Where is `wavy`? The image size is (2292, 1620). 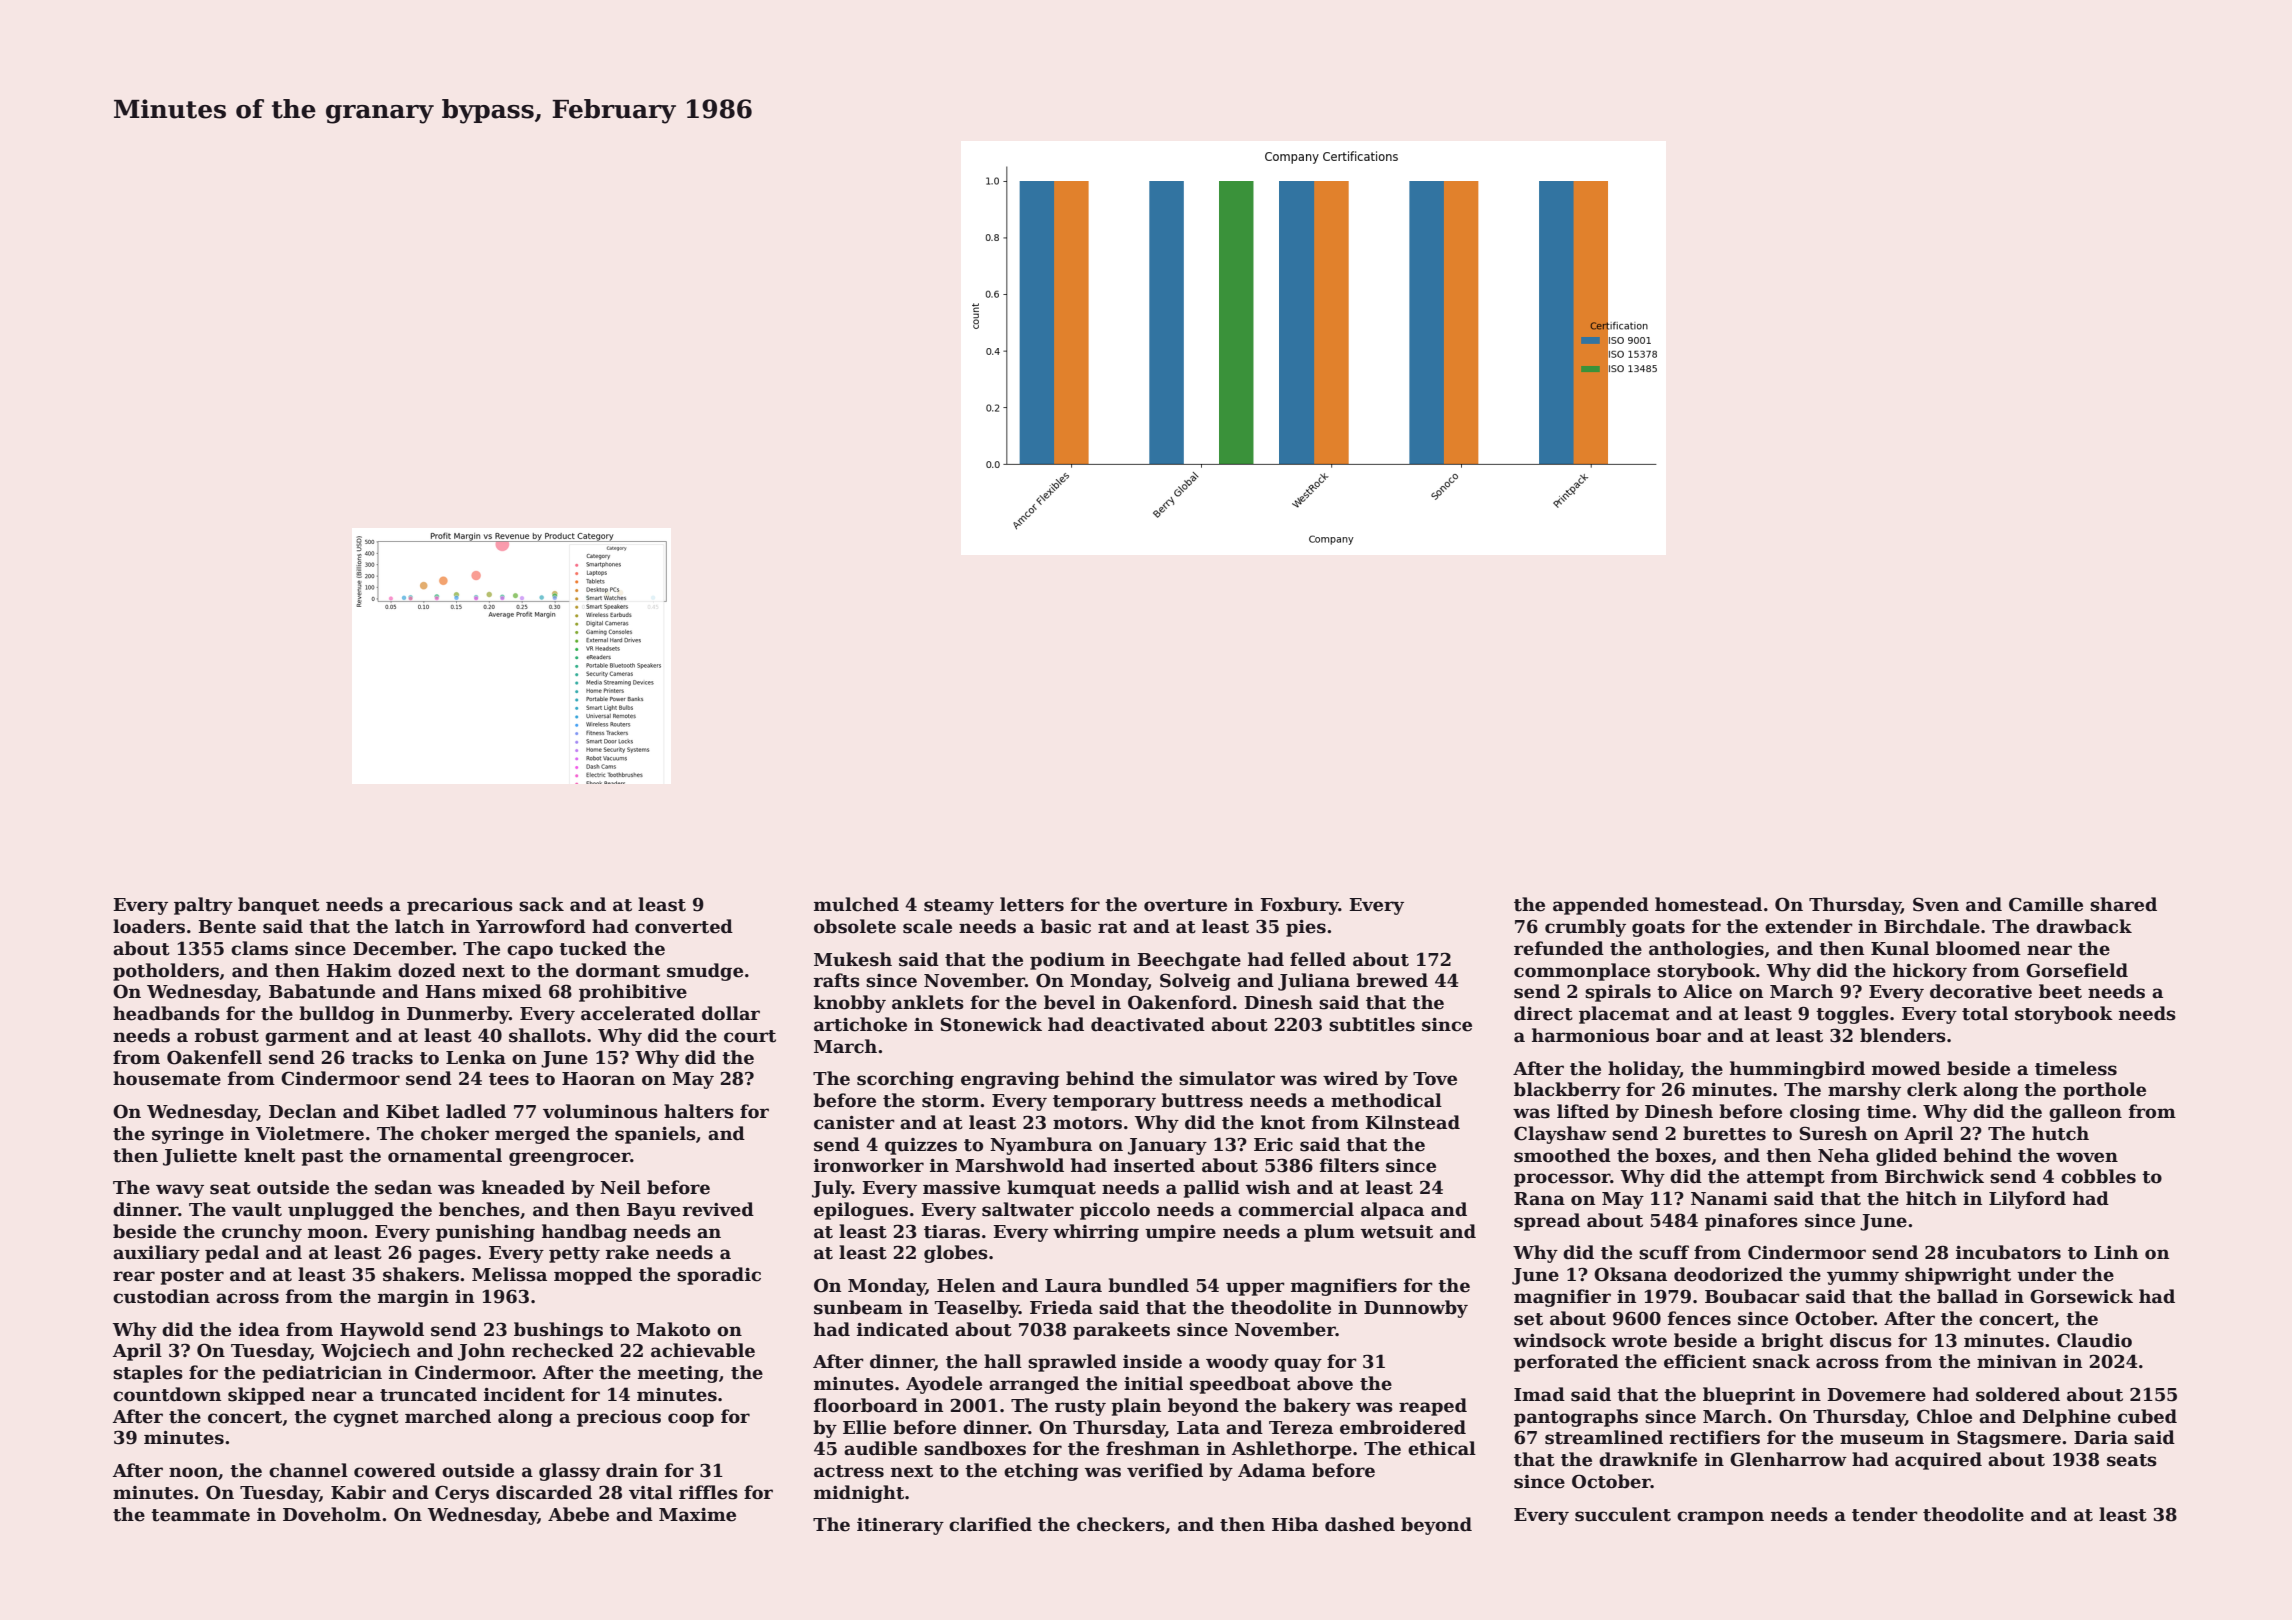 wavy is located at coordinates (180, 1191).
